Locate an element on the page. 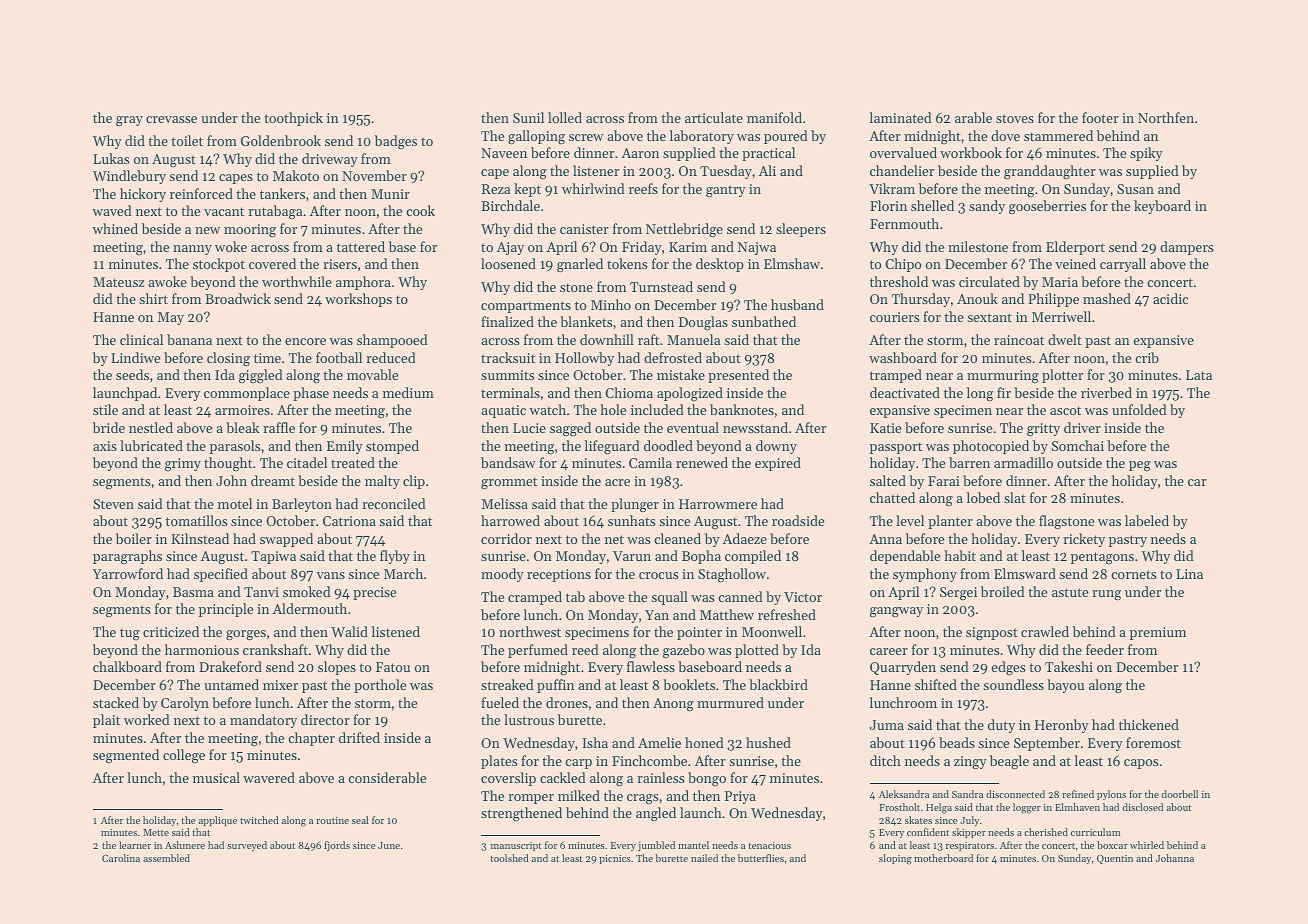 This image has height=924, width=1308. June is located at coordinates (389, 845).
